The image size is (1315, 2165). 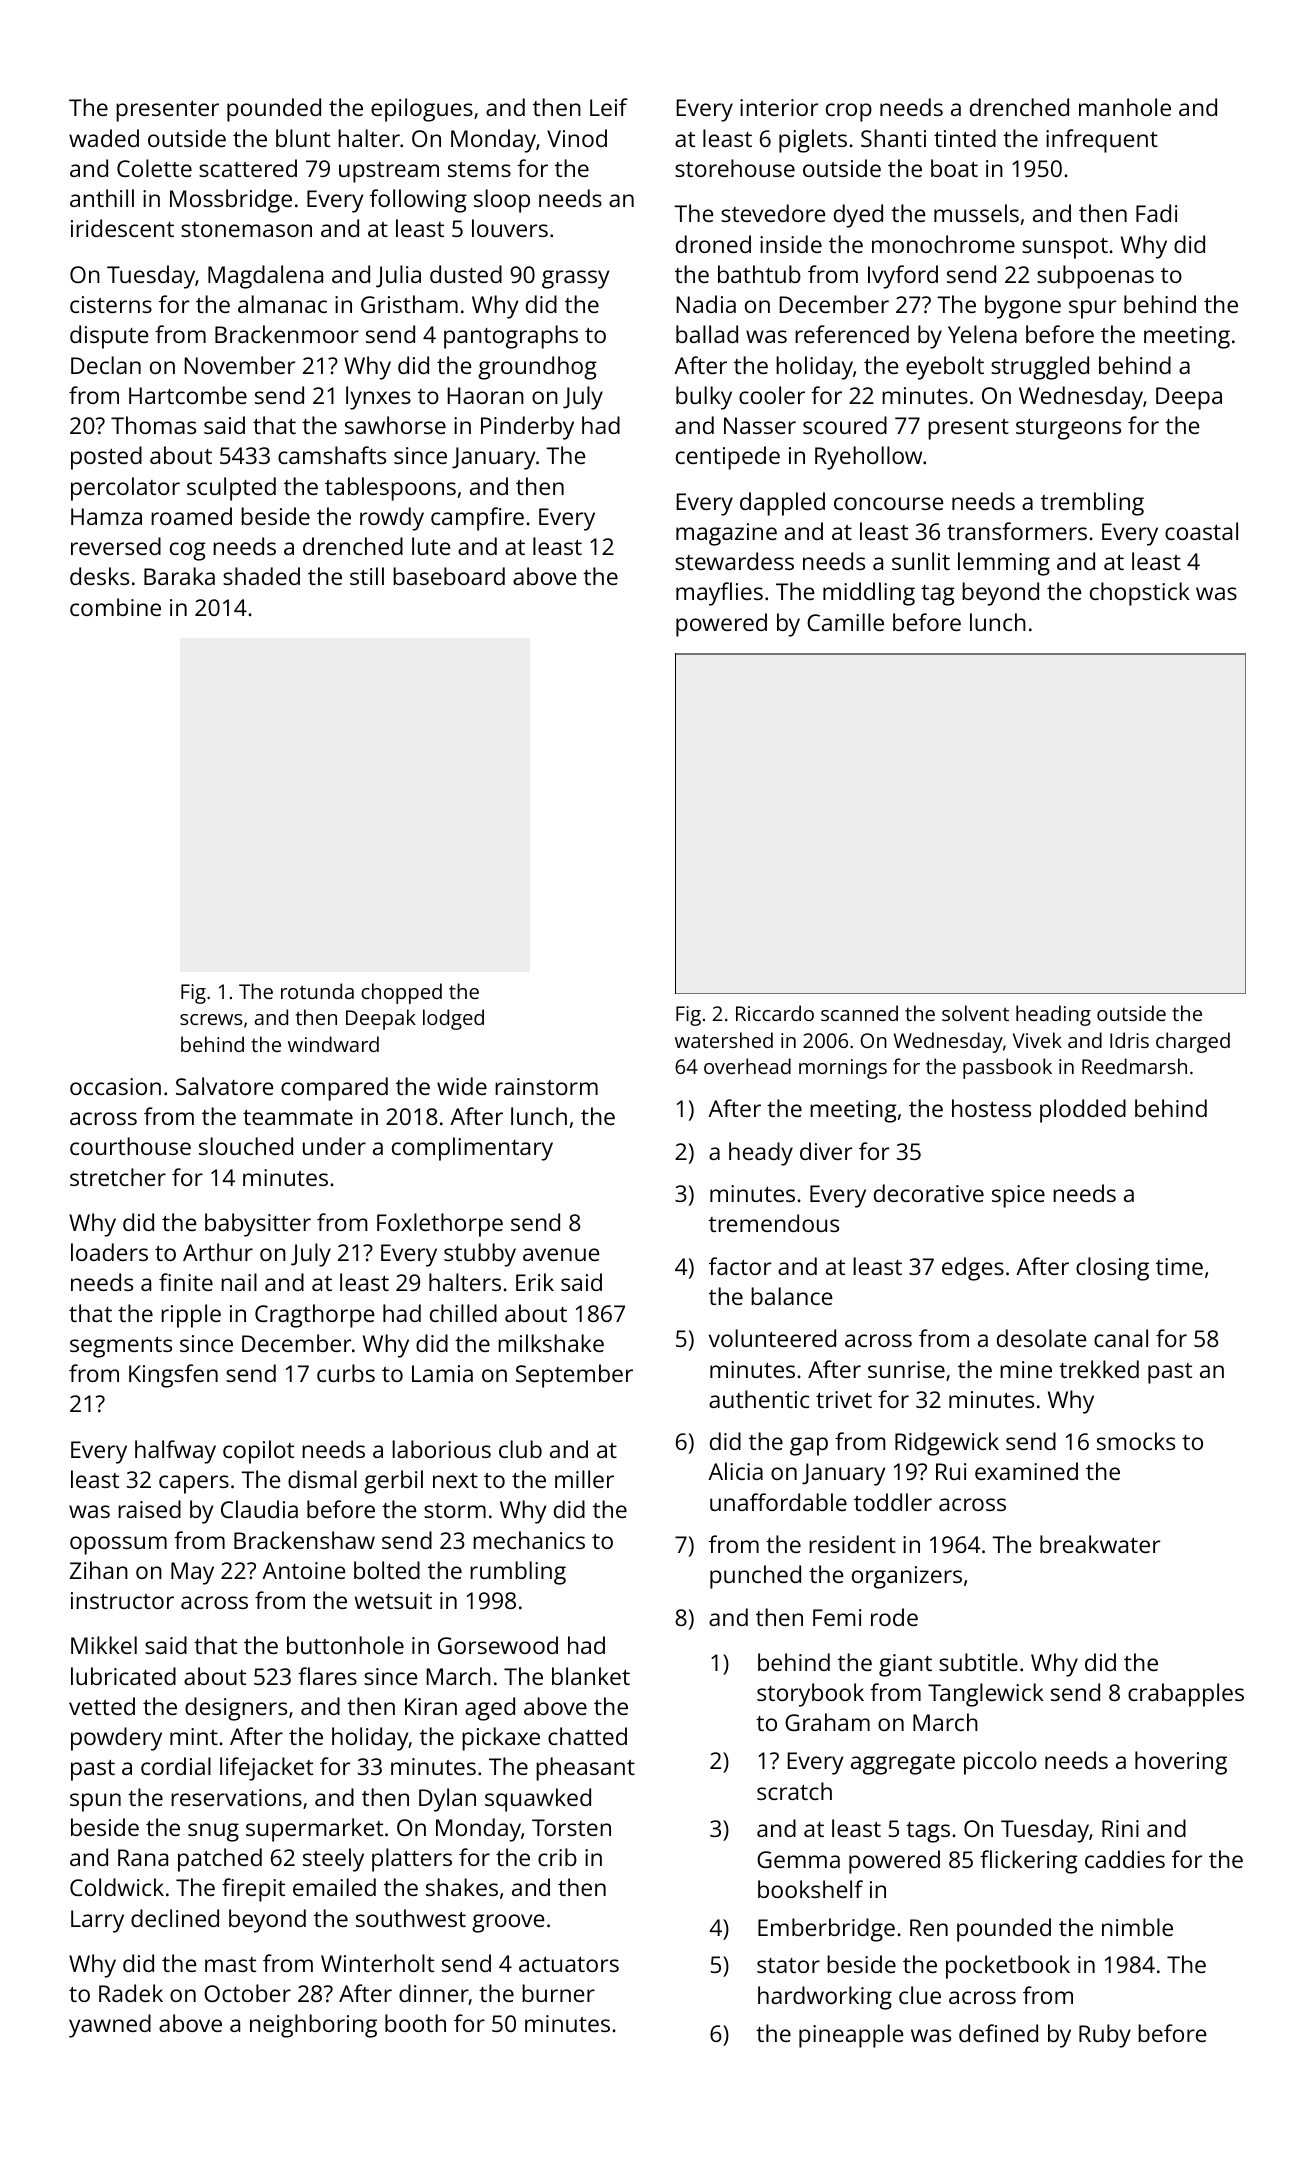 What do you see at coordinates (317, 991) in the document?
I see `rotunda` at bounding box center [317, 991].
